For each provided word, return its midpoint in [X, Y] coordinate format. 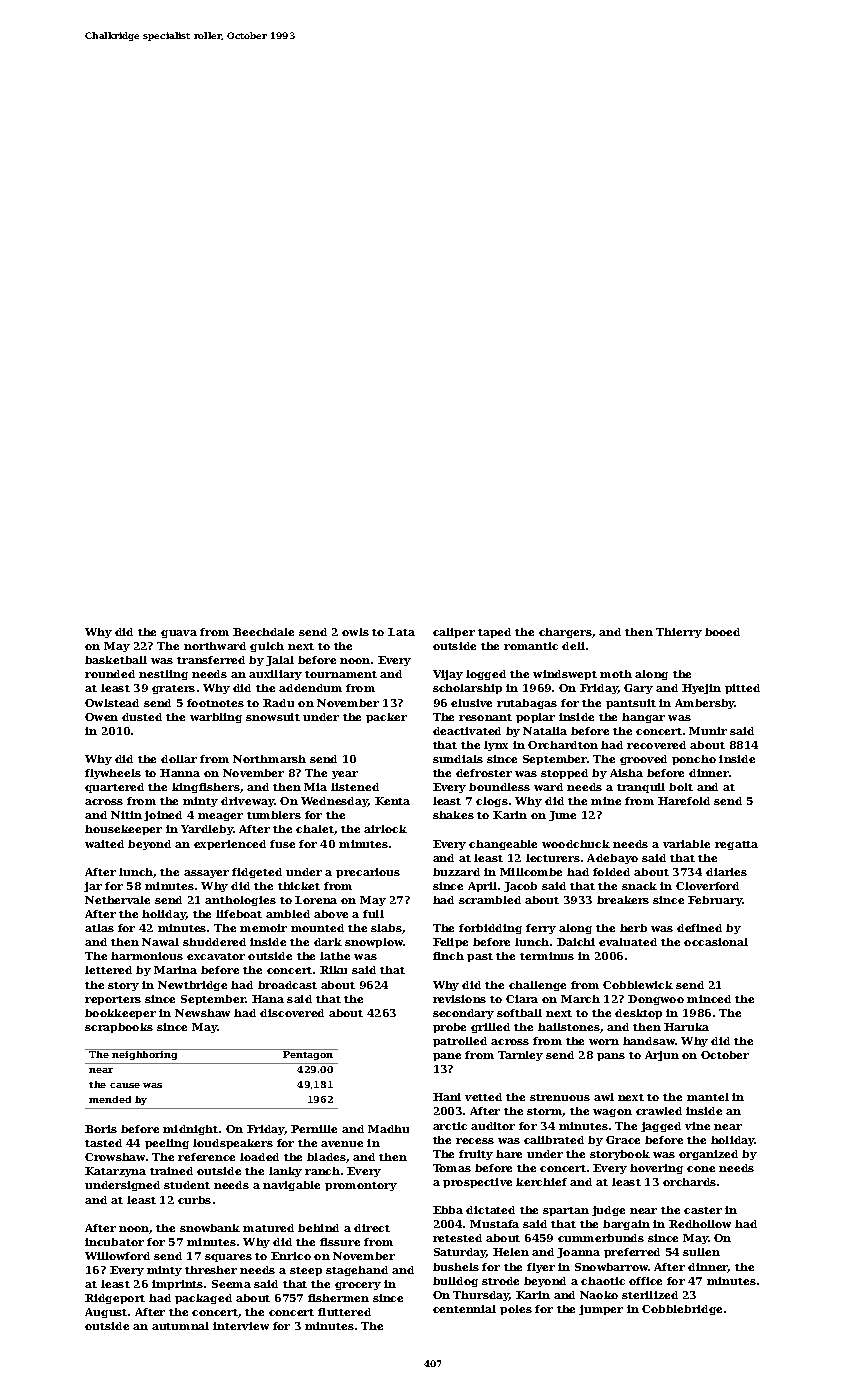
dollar [179, 759]
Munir [708, 731]
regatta [736, 845]
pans [611, 1057]
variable [686, 844]
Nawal [160, 942]
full [373, 914]
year [345, 775]
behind [318, 1228]
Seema [231, 1284]
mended [110, 1099]
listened [355, 787]
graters [173, 689]
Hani [447, 1097]
